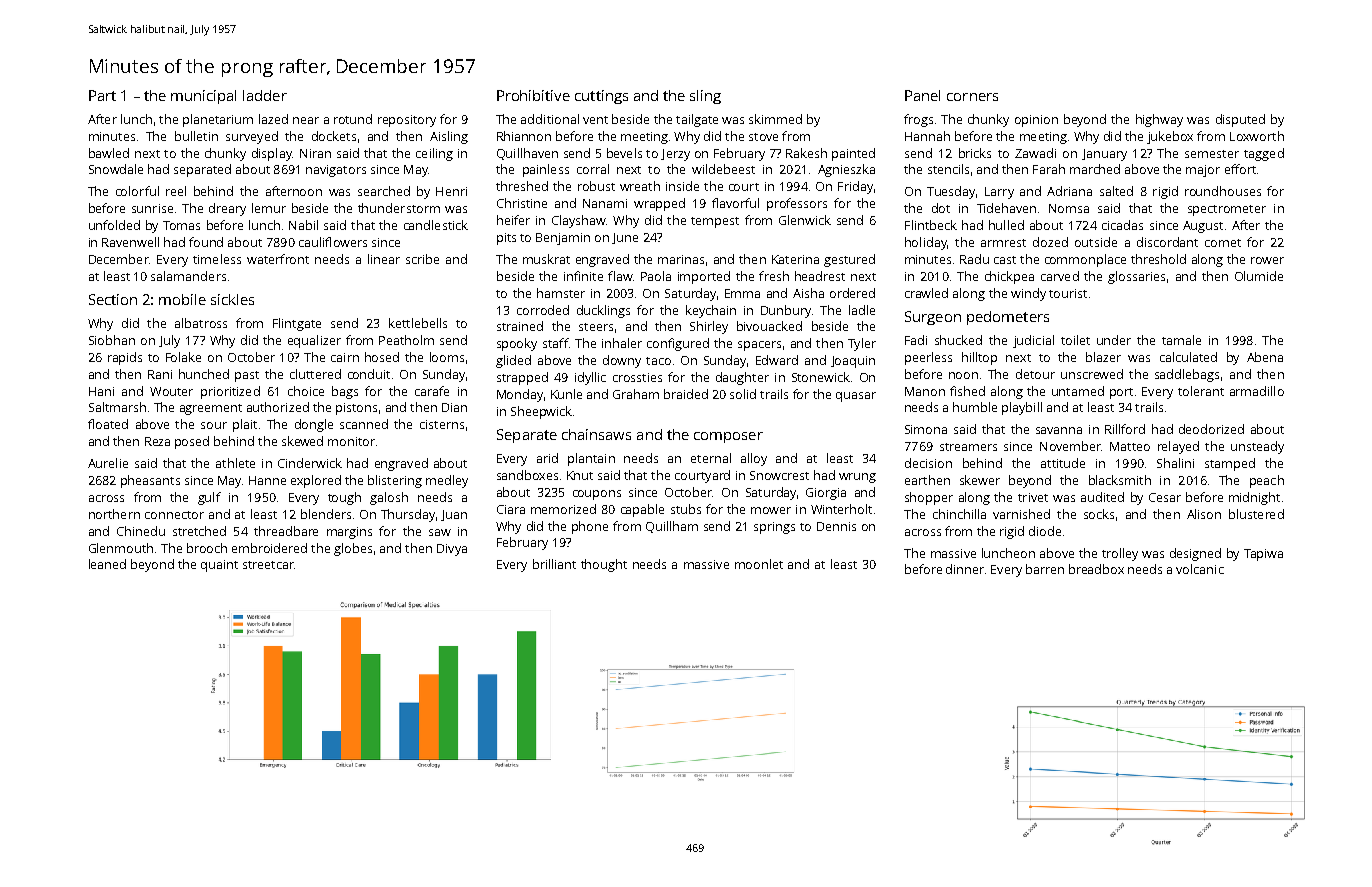  Describe the element at coordinates (1240, 120) in the image. I see `disputed` at that location.
